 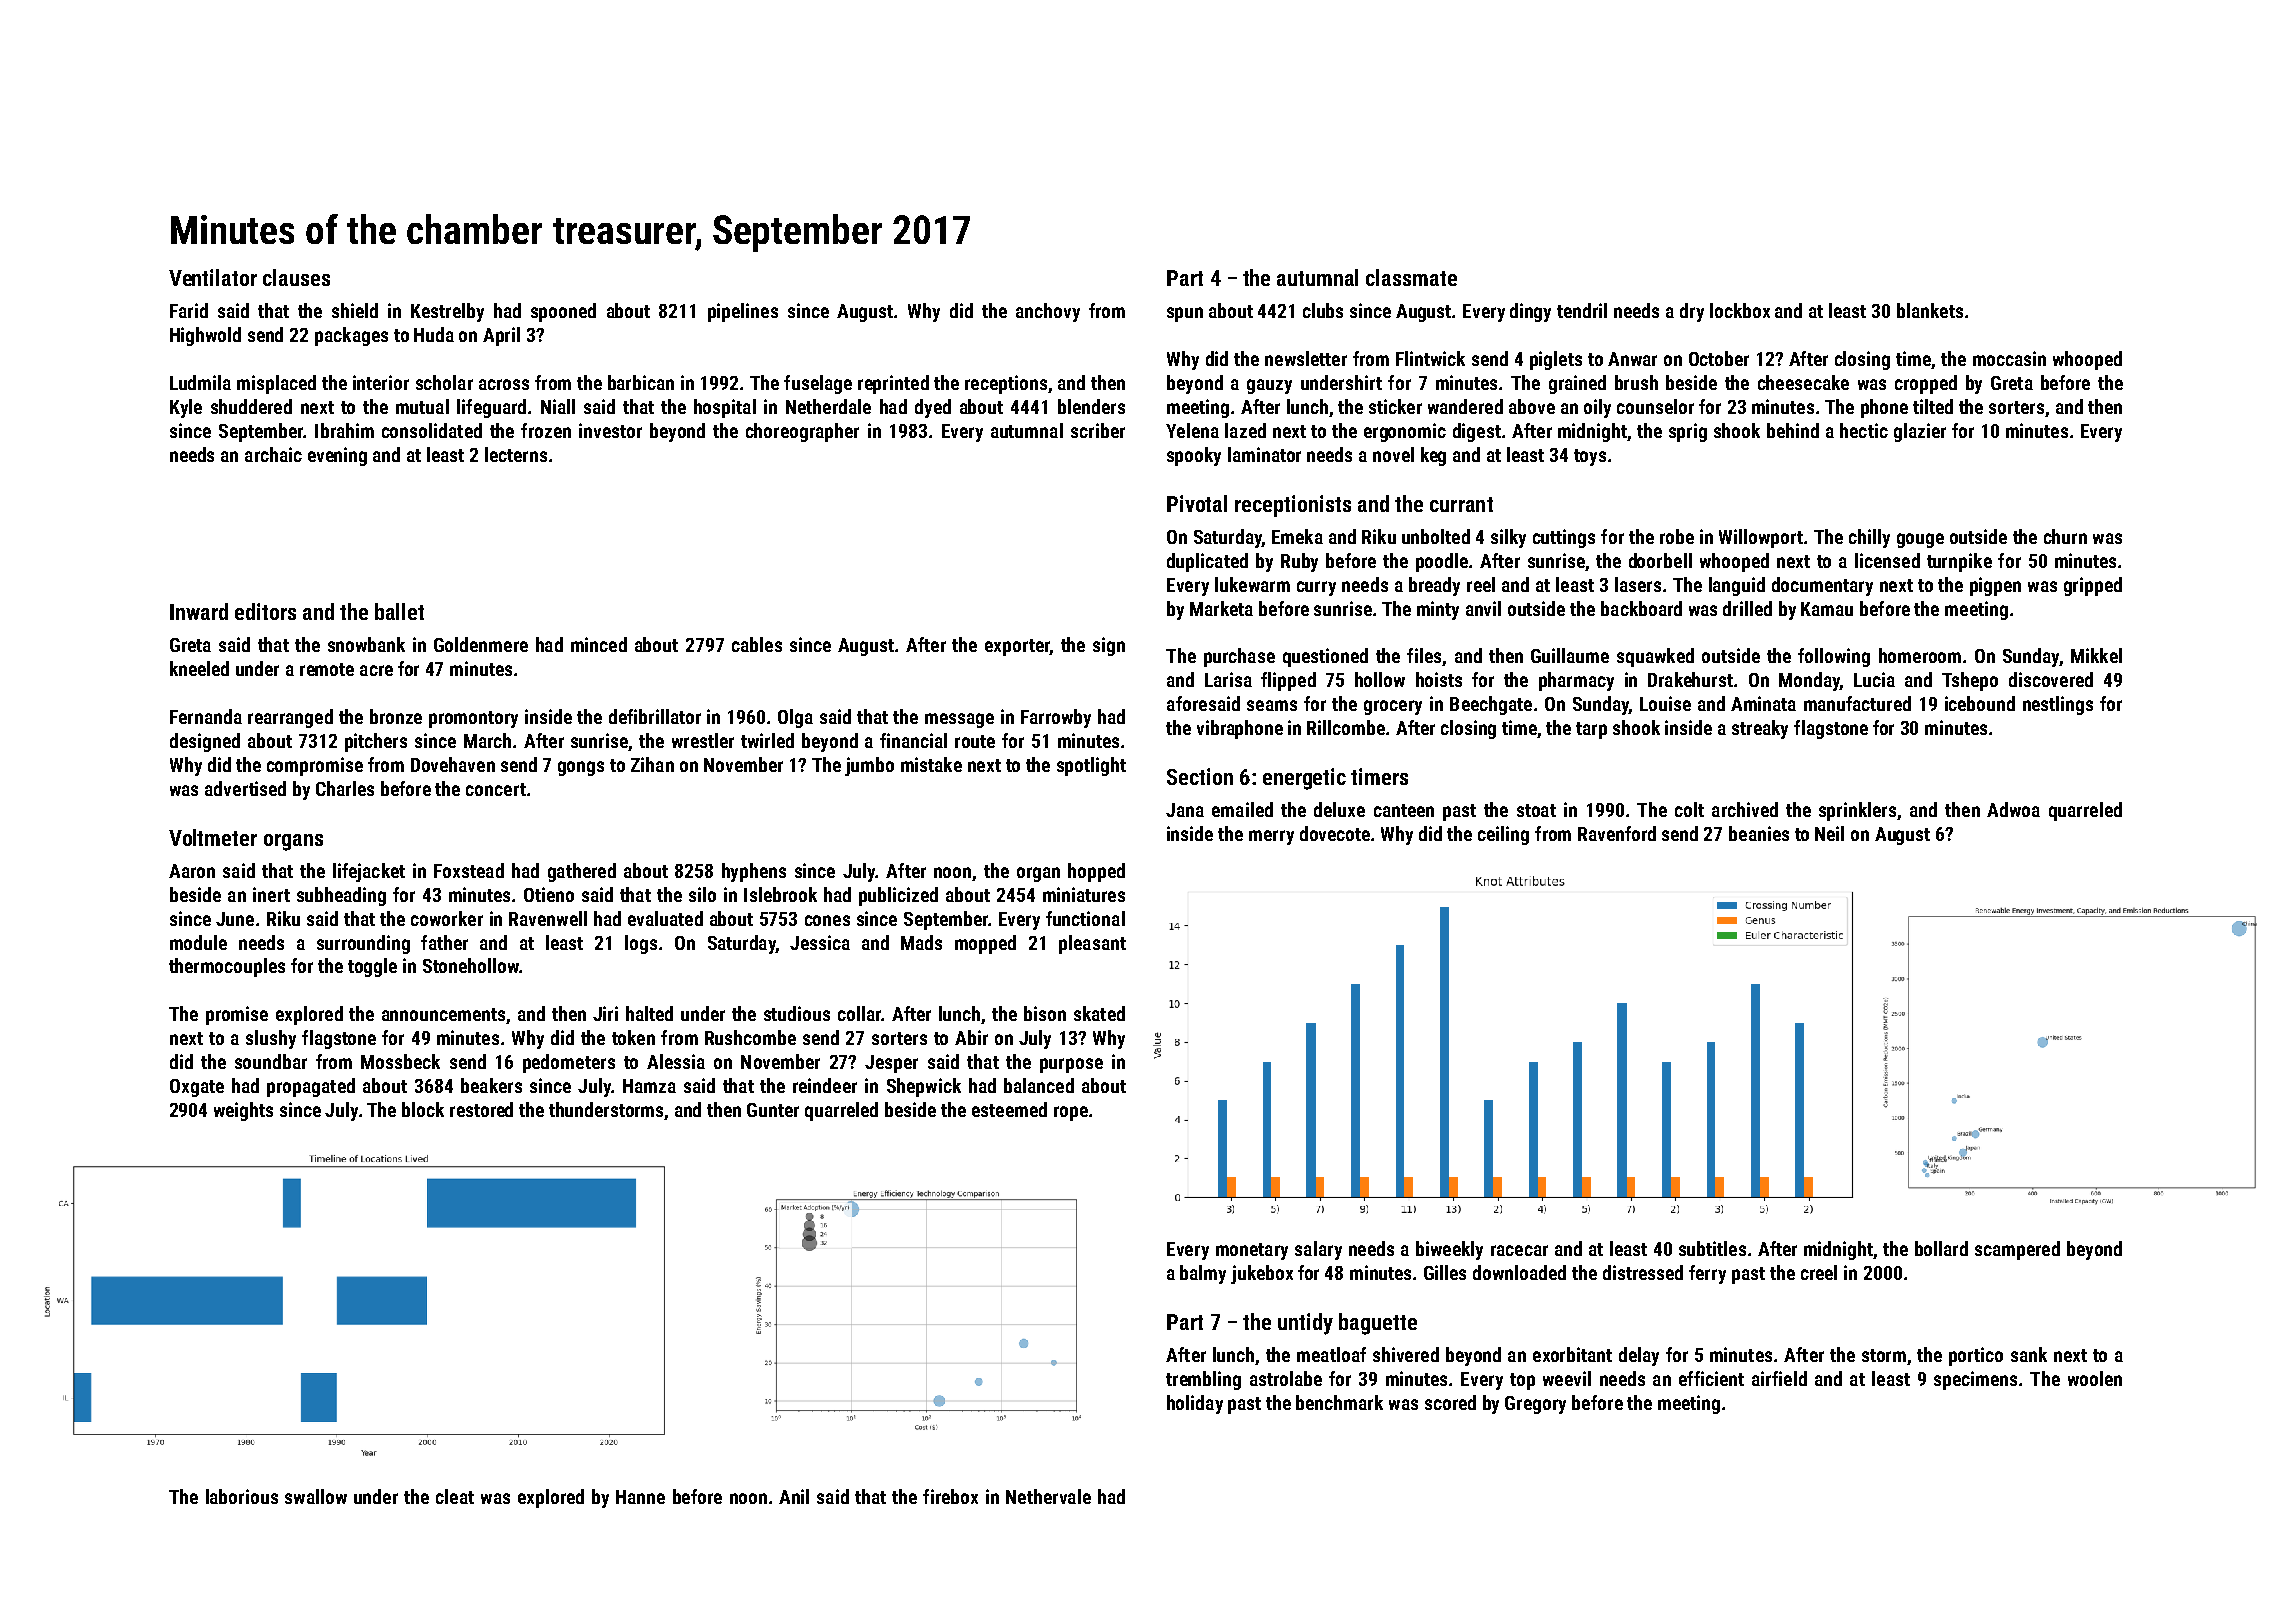 What do you see at coordinates (773, 1110) in the page?
I see `Gunter` at bounding box center [773, 1110].
